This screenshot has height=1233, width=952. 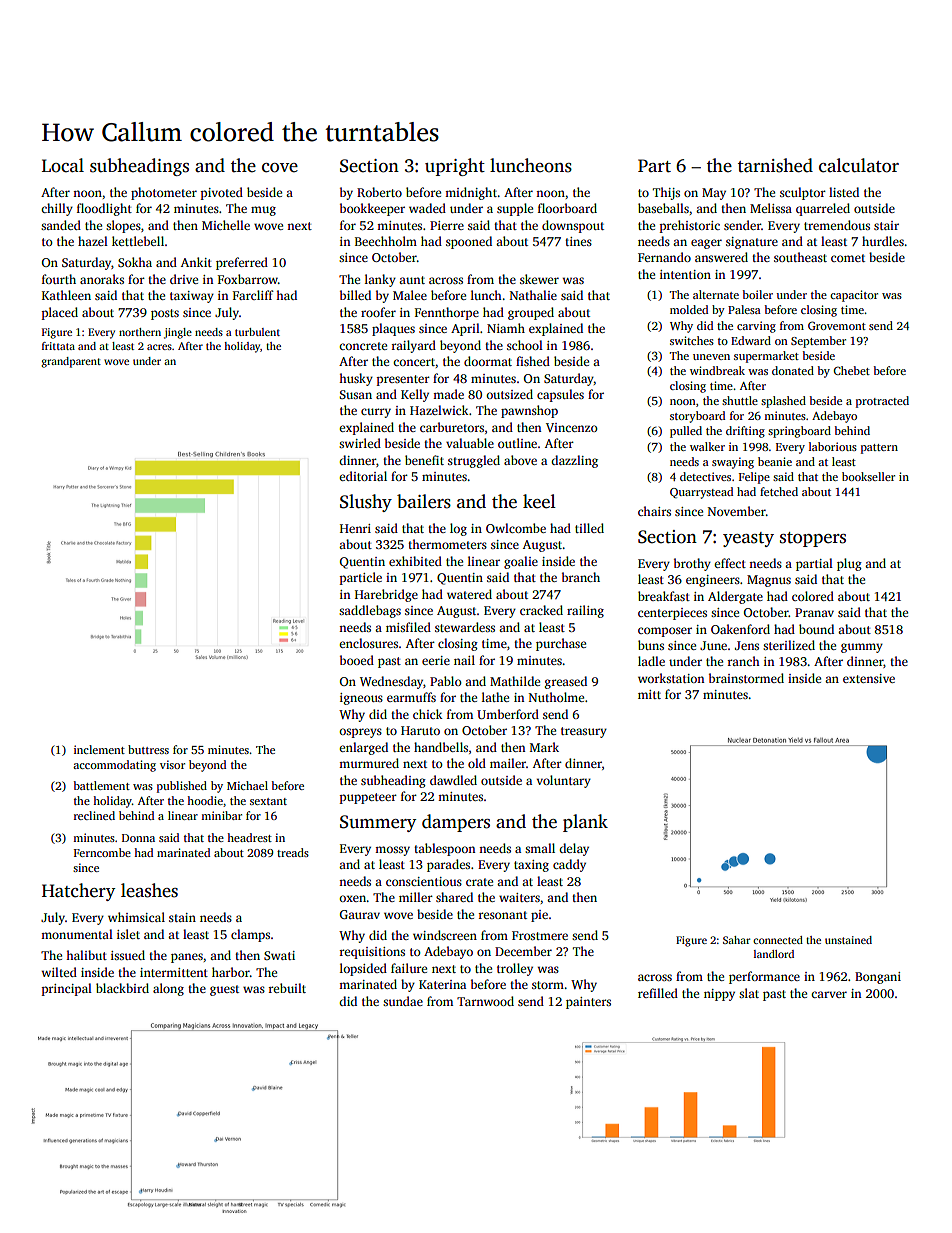 I want to click on voluntary, so click(x=563, y=781).
